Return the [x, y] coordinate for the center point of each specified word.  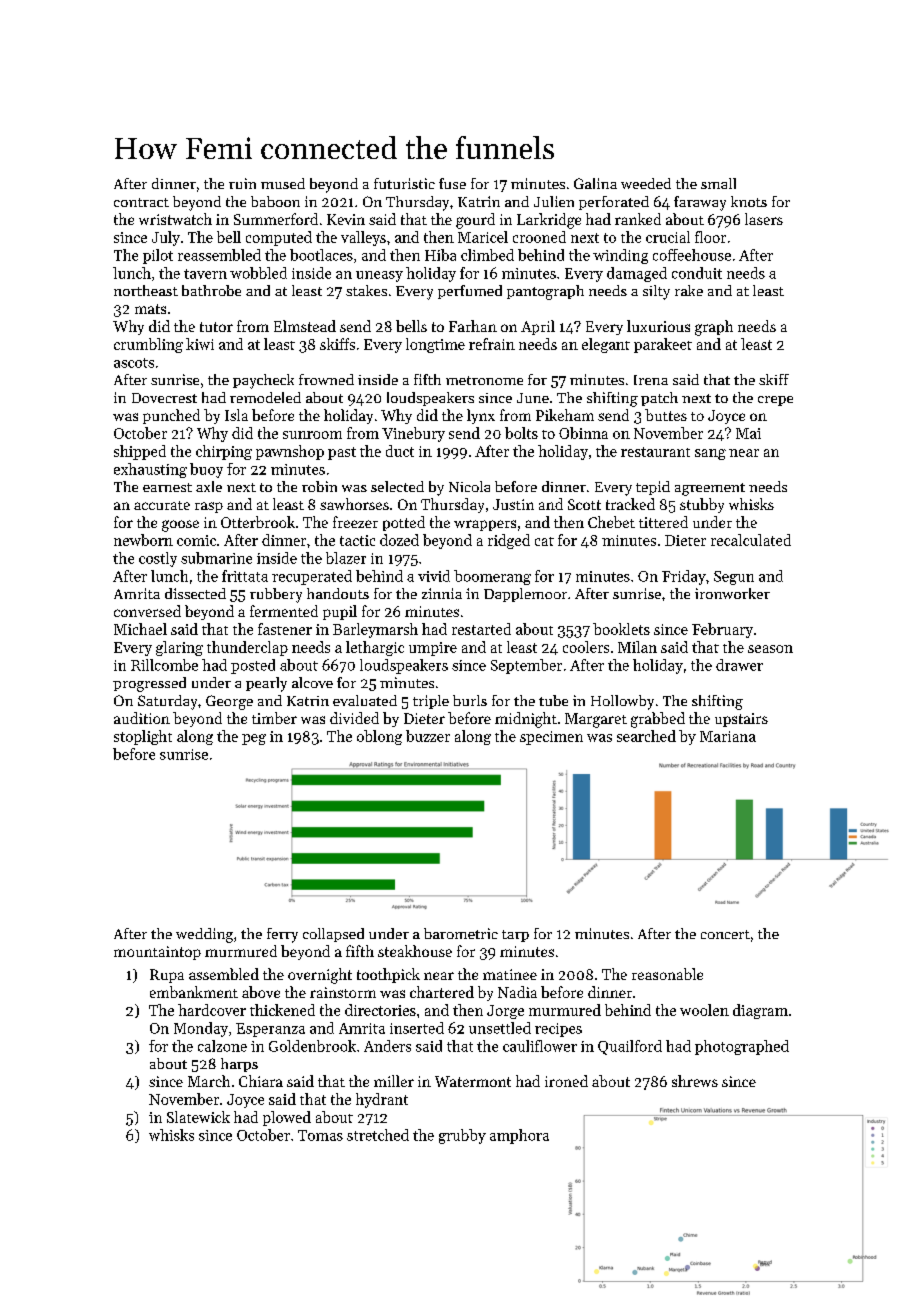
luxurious [658, 326]
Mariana [728, 736]
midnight [526, 720]
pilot [158, 256]
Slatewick [198, 1117]
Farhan [473, 326]
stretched [378, 1135]
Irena [651, 380]
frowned [326, 379]
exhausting [150, 470]
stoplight [143, 737]
